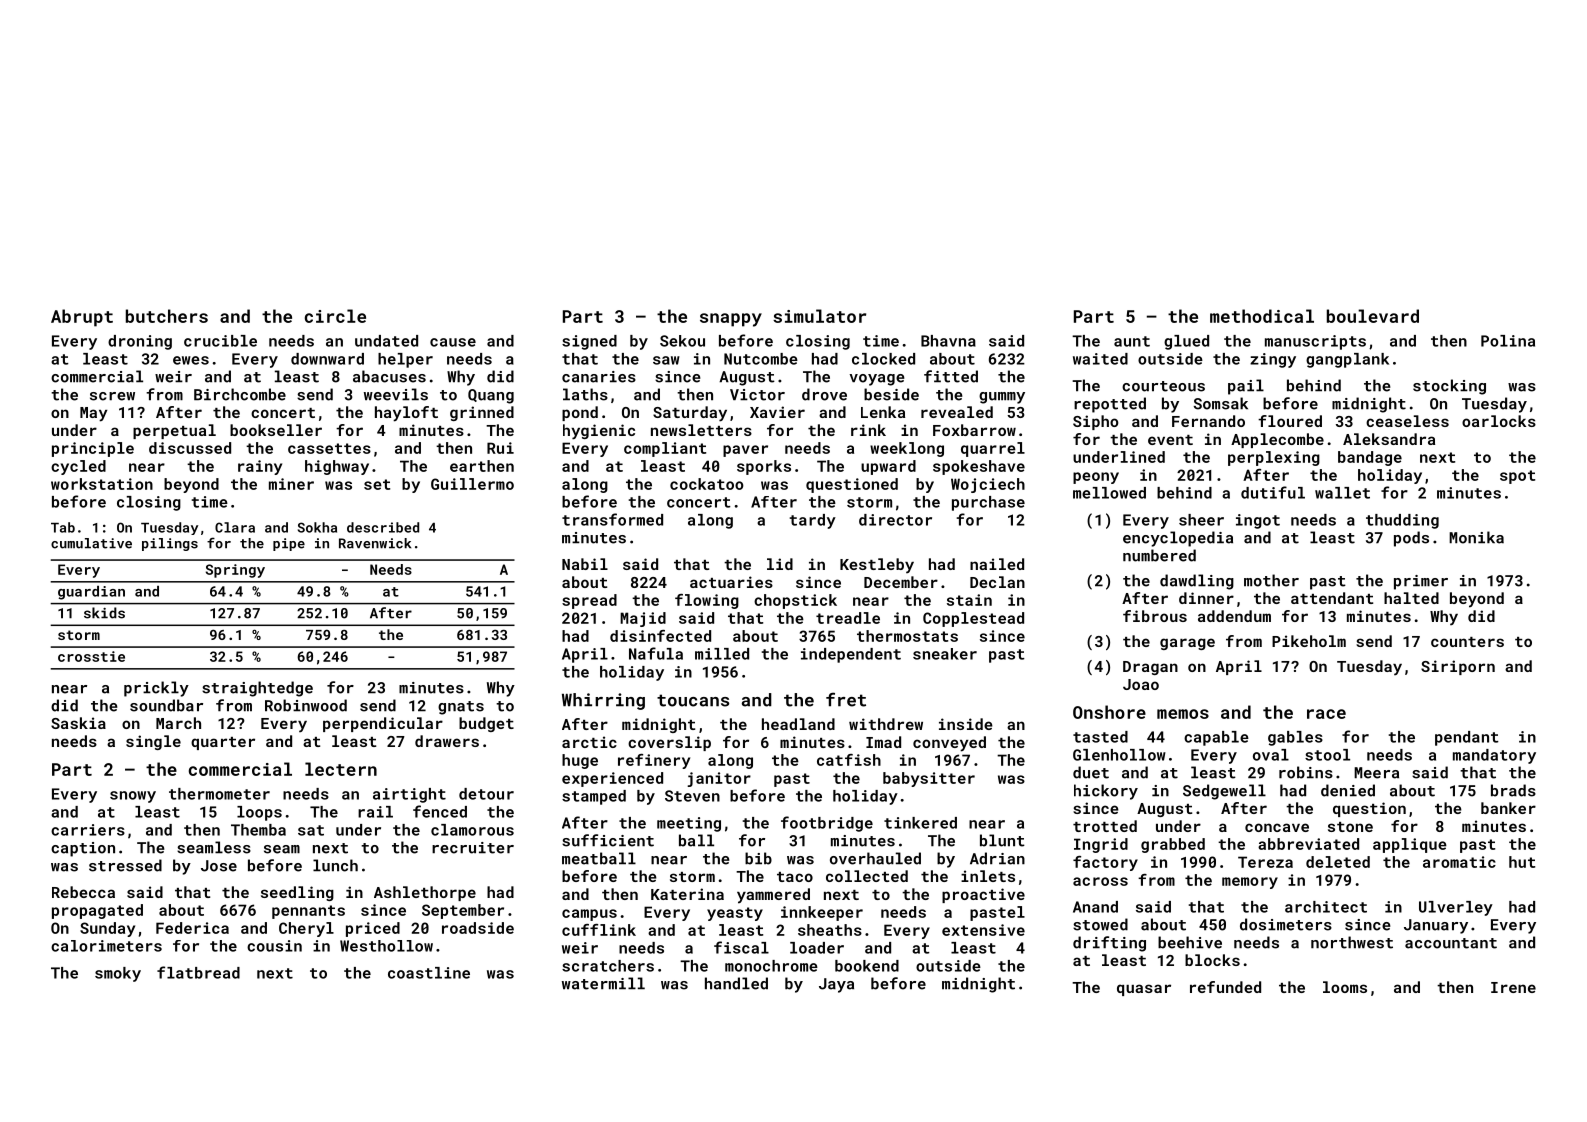 The width and height of the page is (1587, 1122). I want to click on Siriporn, so click(1458, 667).
